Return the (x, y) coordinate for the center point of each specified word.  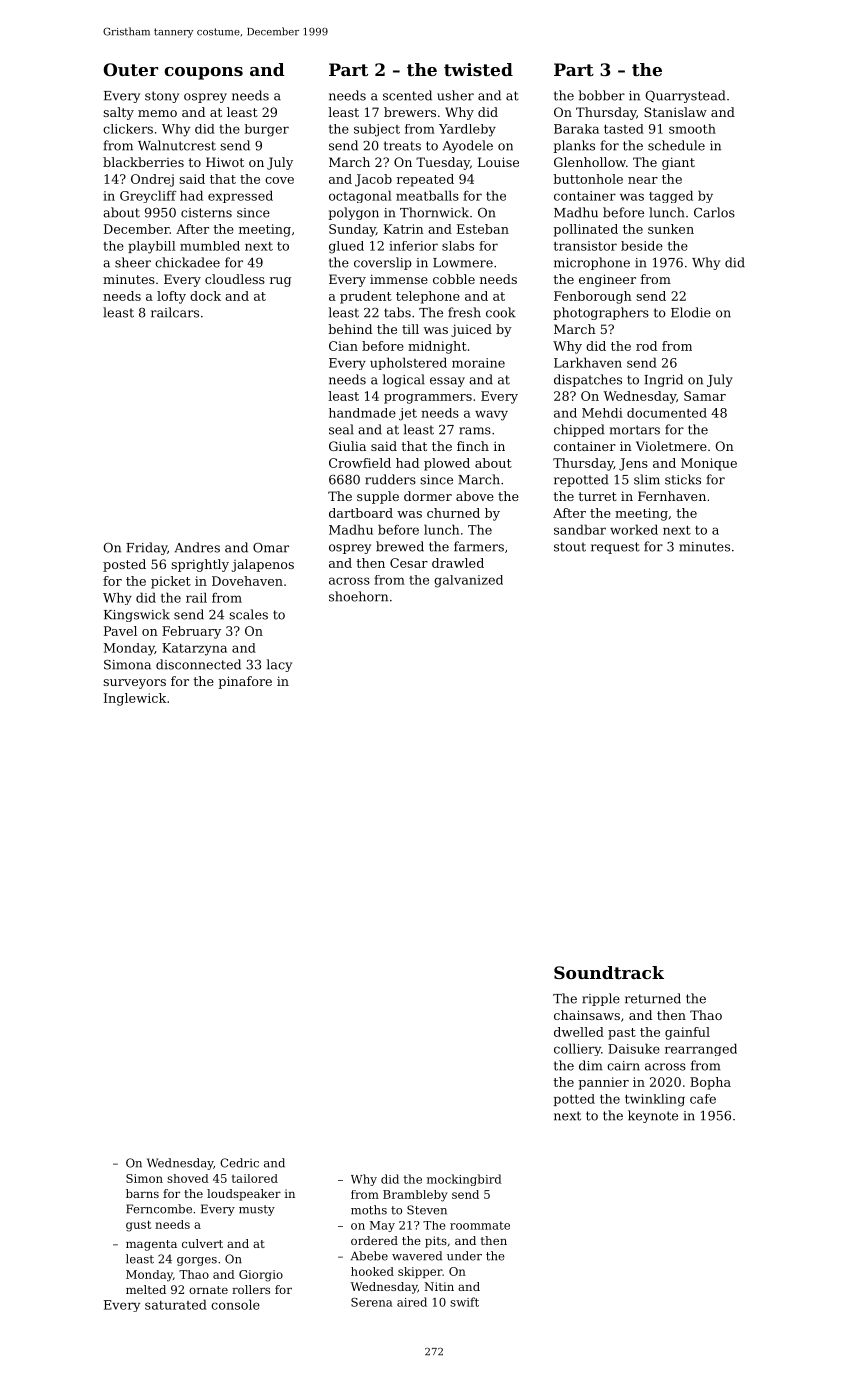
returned (653, 998)
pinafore (245, 682)
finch (473, 446)
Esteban (483, 229)
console (235, 1304)
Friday (146, 548)
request (615, 548)
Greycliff (148, 196)
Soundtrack (609, 972)
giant (678, 163)
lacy (279, 665)
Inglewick (135, 699)
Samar (705, 396)
